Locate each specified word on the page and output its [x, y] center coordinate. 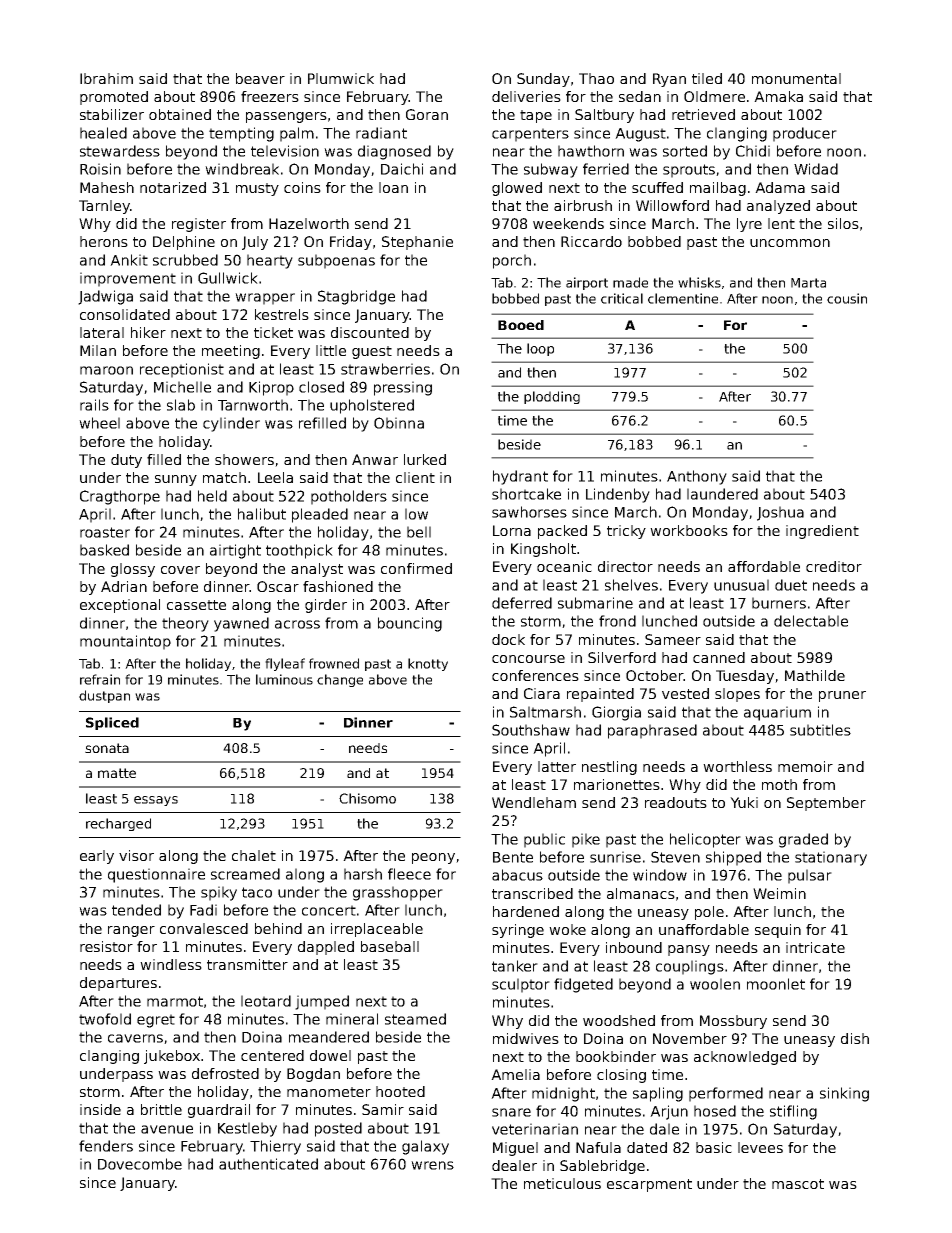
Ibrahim [106, 78]
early [97, 857]
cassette [196, 605]
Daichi [402, 169]
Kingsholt [543, 550]
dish [855, 1038]
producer [805, 134]
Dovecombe [140, 1164]
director [625, 566]
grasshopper [398, 893]
